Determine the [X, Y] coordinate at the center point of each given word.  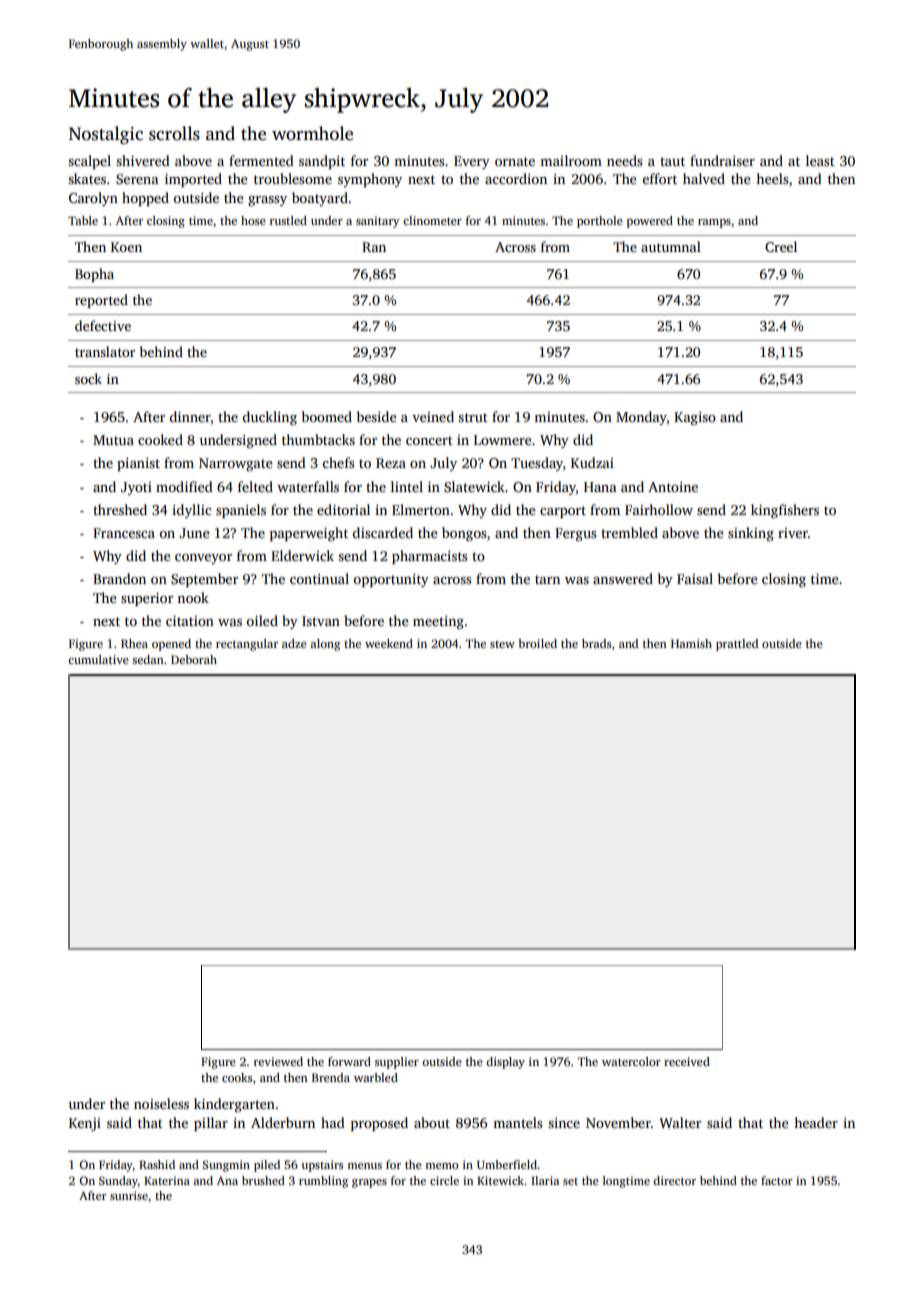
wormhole [312, 133]
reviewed [278, 1061]
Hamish [691, 643]
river [793, 533]
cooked [160, 439]
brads [596, 643]
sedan [148, 659]
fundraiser [722, 160]
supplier [397, 1063]
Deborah [194, 659]
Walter [680, 1122]
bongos [464, 534]
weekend [389, 643]
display [505, 1063]
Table [83, 220]
